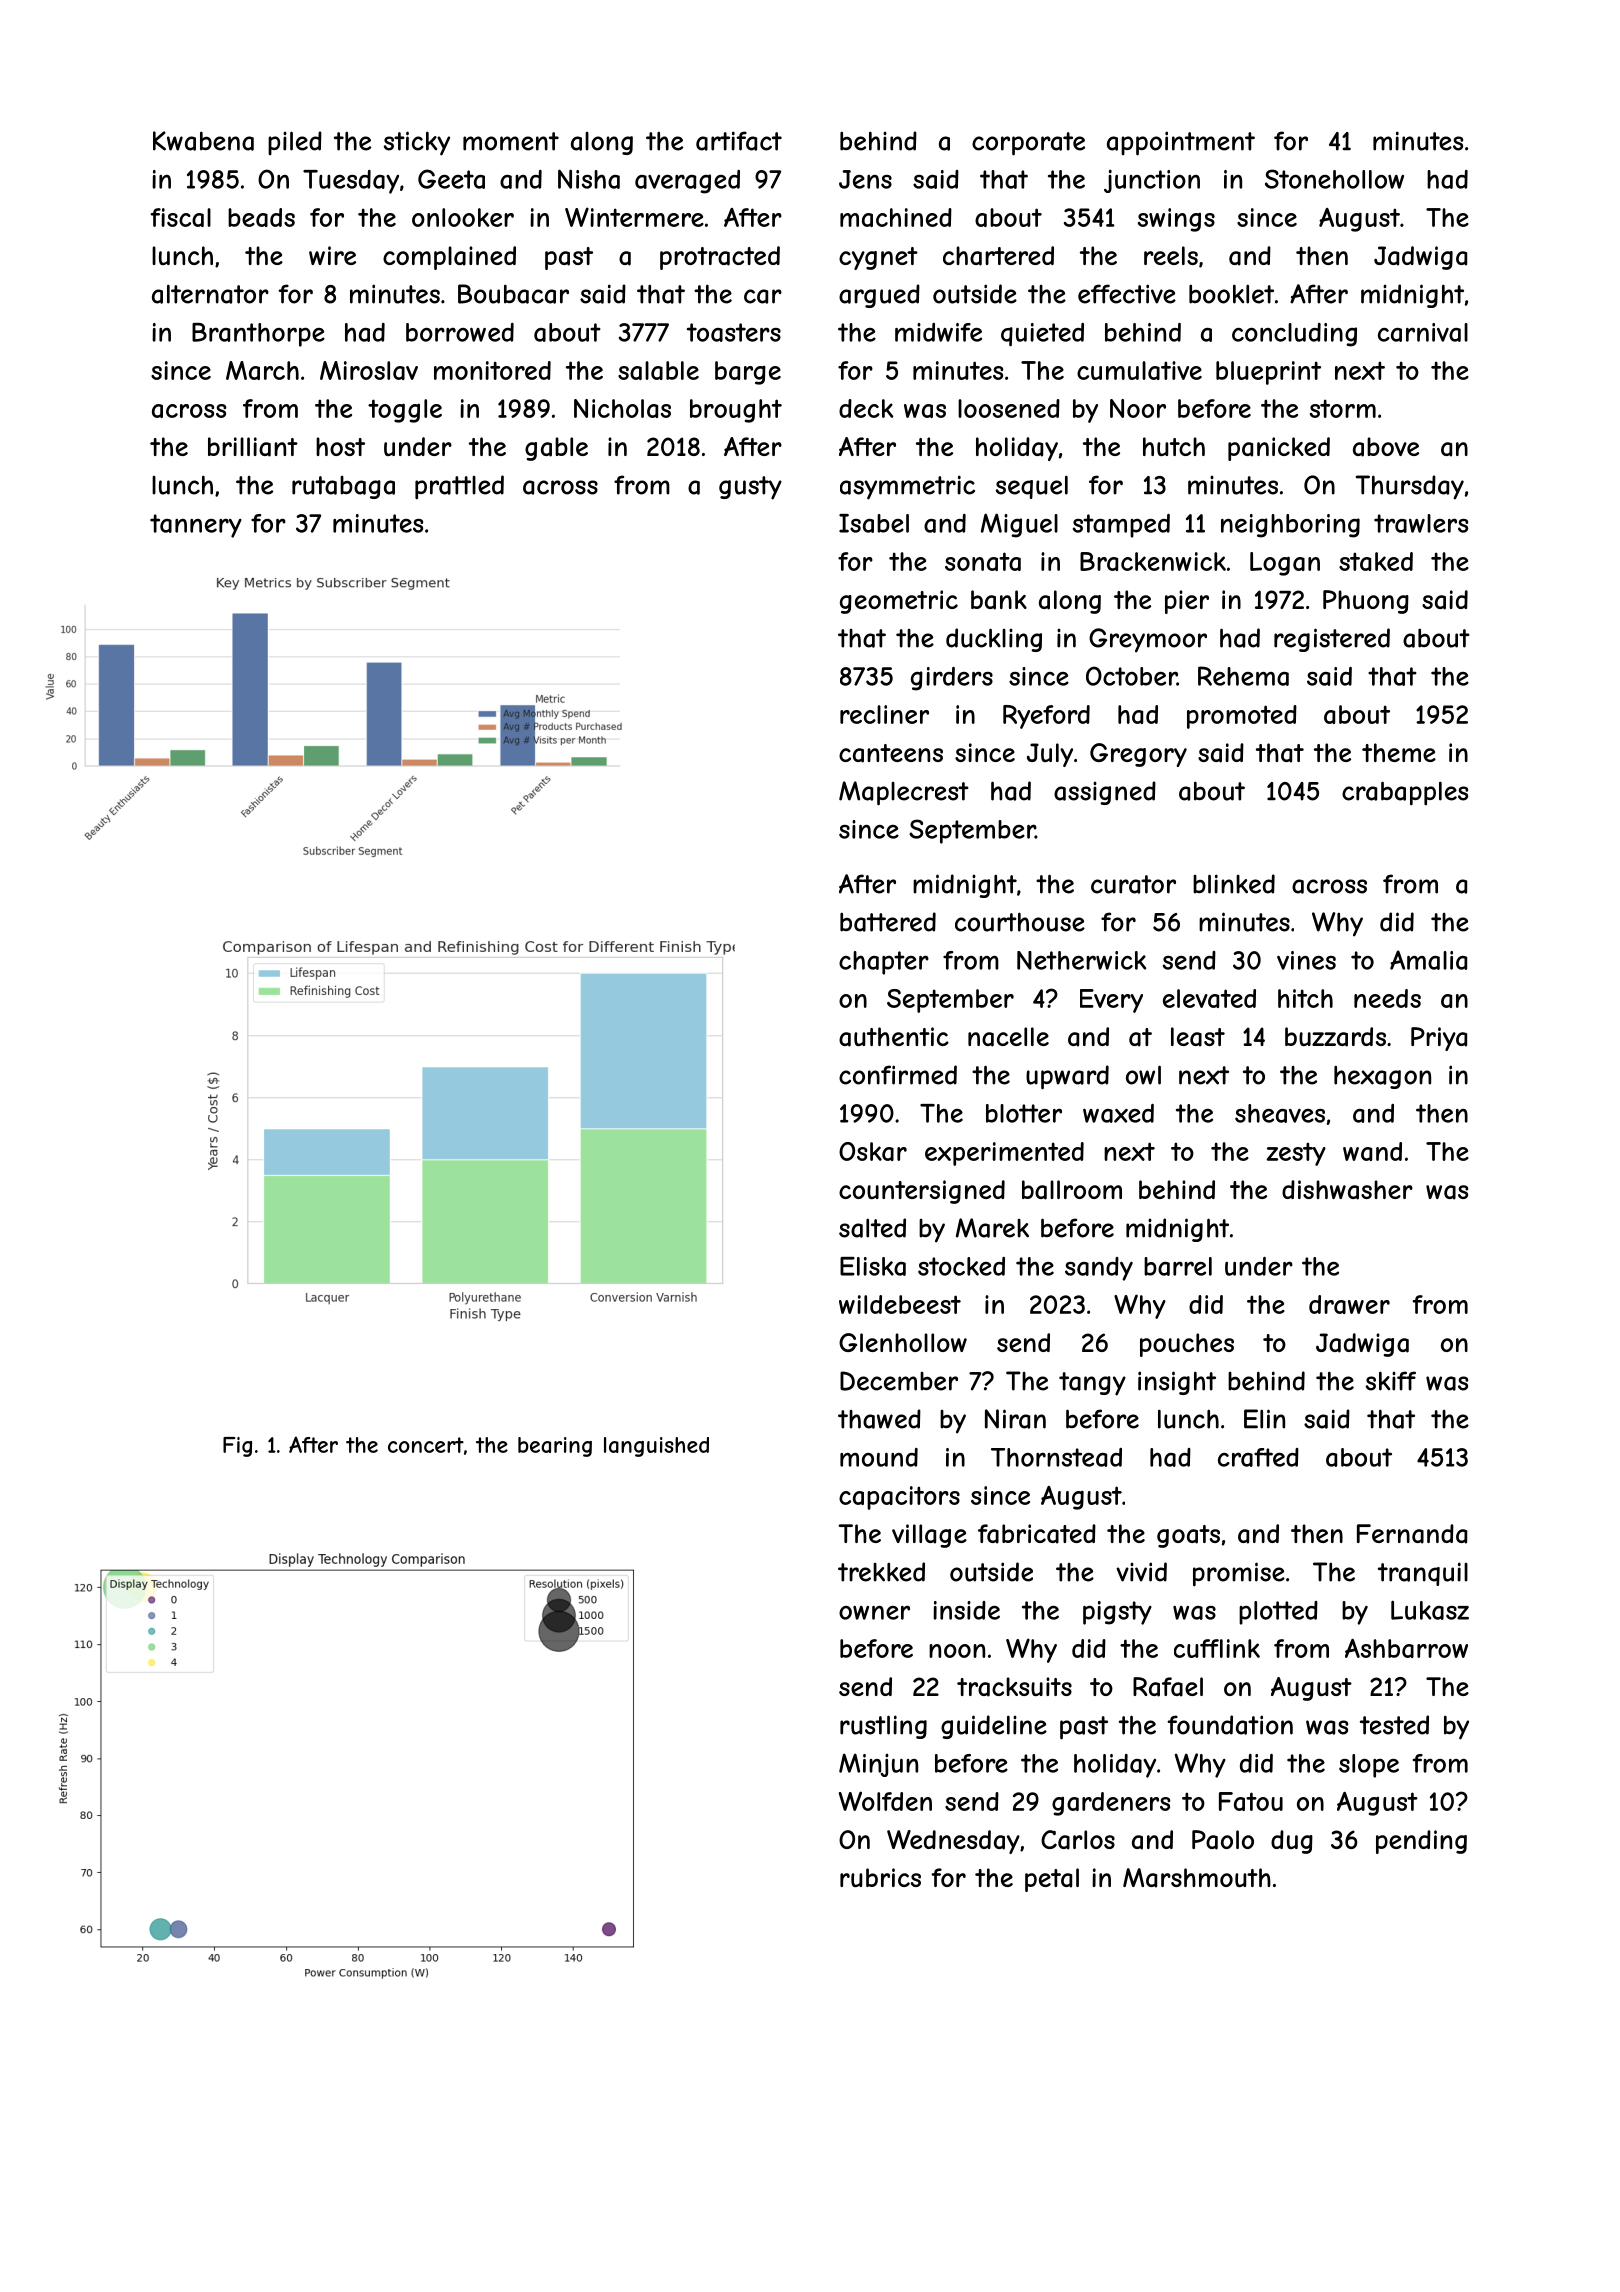  Describe the element at coordinates (555, 1447) in the document. I see `bearing` at that location.
